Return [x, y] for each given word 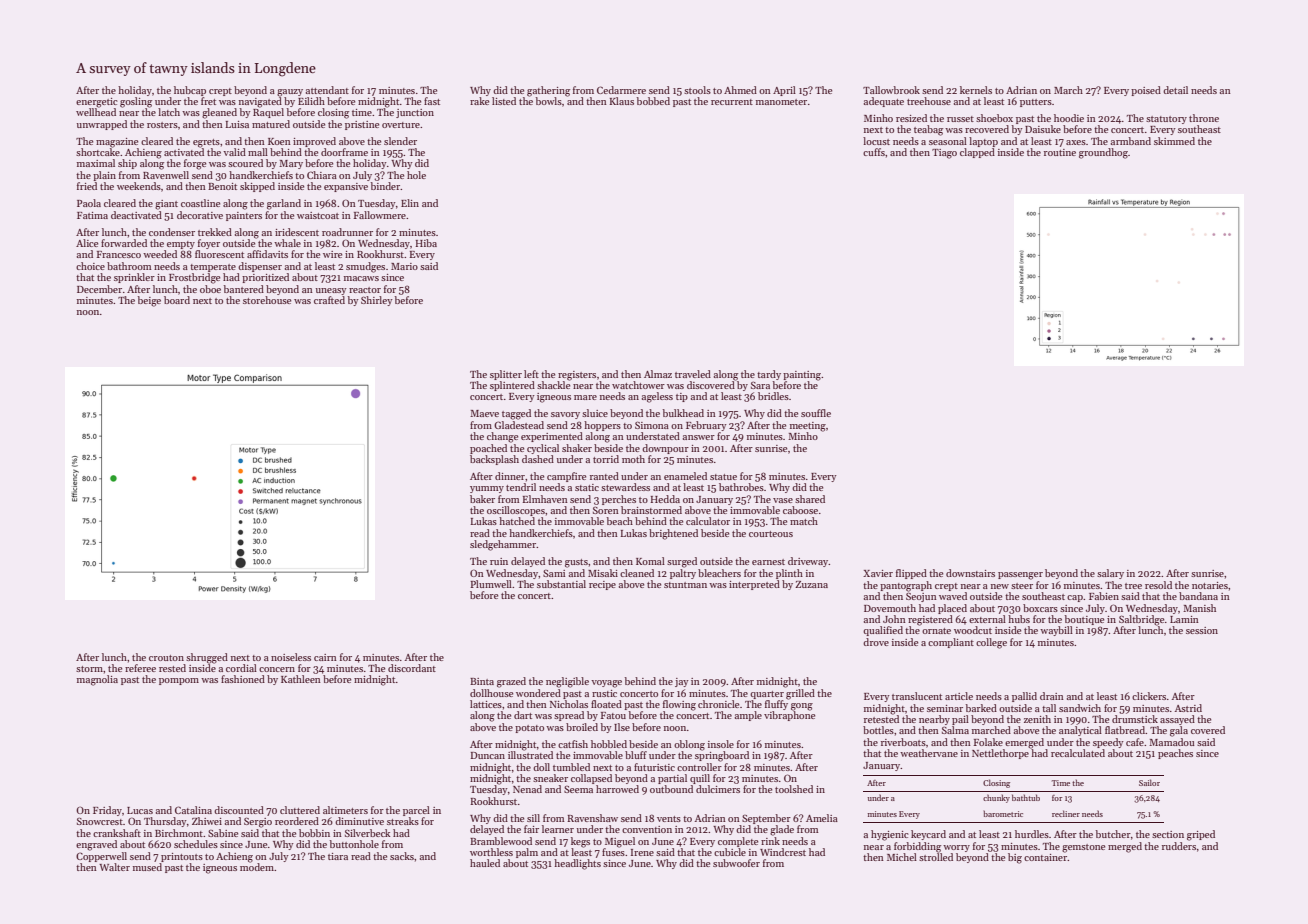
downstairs [970, 573]
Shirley [377, 301]
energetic [97, 103]
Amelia [822, 818]
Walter [114, 867]
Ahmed [740, 90]
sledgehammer [503, 545]
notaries [1210, 585]
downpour [665, 449]
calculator [708, 521]
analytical [1080, 731]
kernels [976, 90]
